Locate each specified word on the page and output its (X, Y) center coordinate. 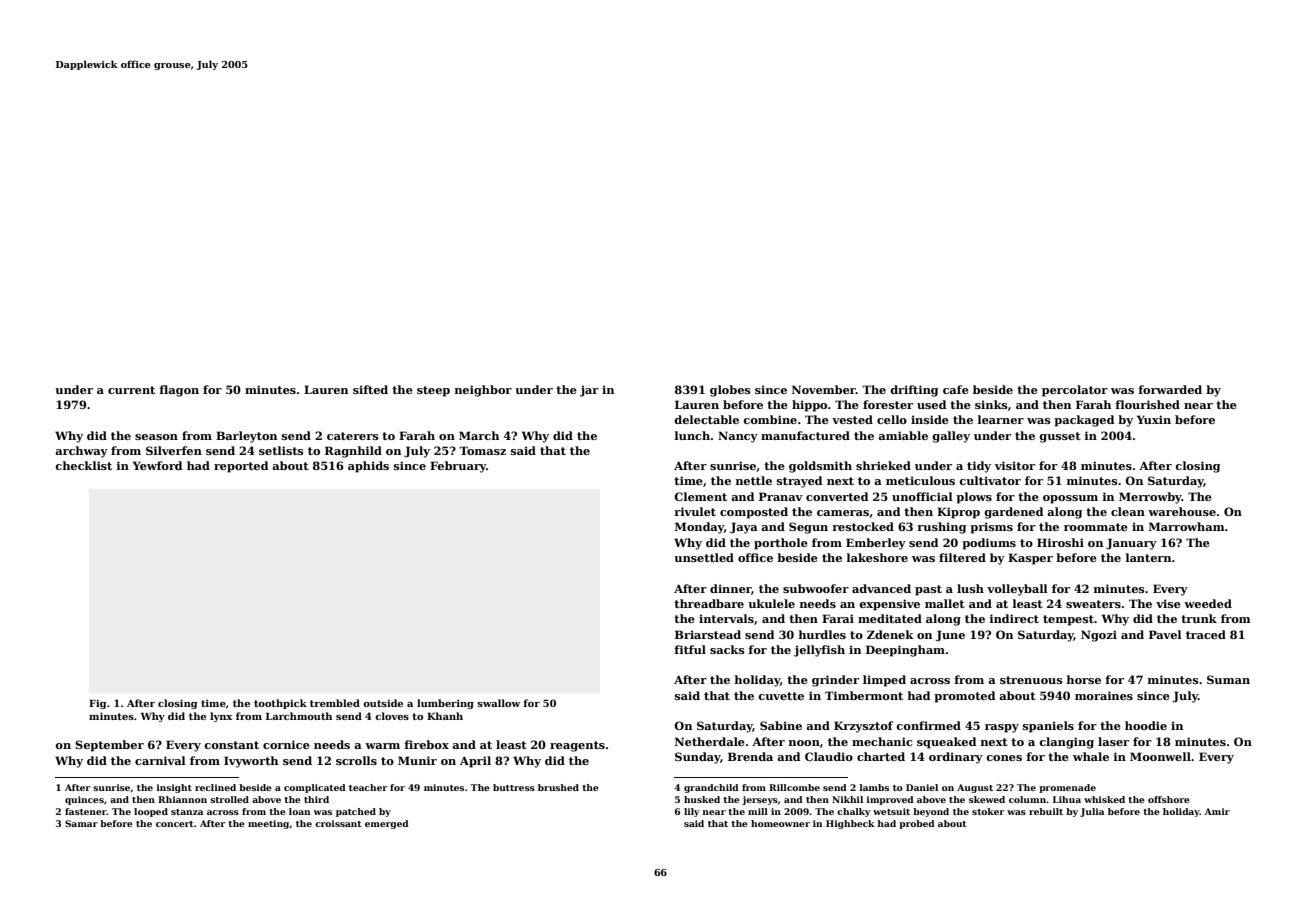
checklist (83, 465)
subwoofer (816, 588)
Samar (81, 823)
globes (730, 391)
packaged (1084, 421)
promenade (1067, 788)
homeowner (780, 823)
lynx (221, 717)
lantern (1149, 557)
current (131, 390)
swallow (498, 703)
